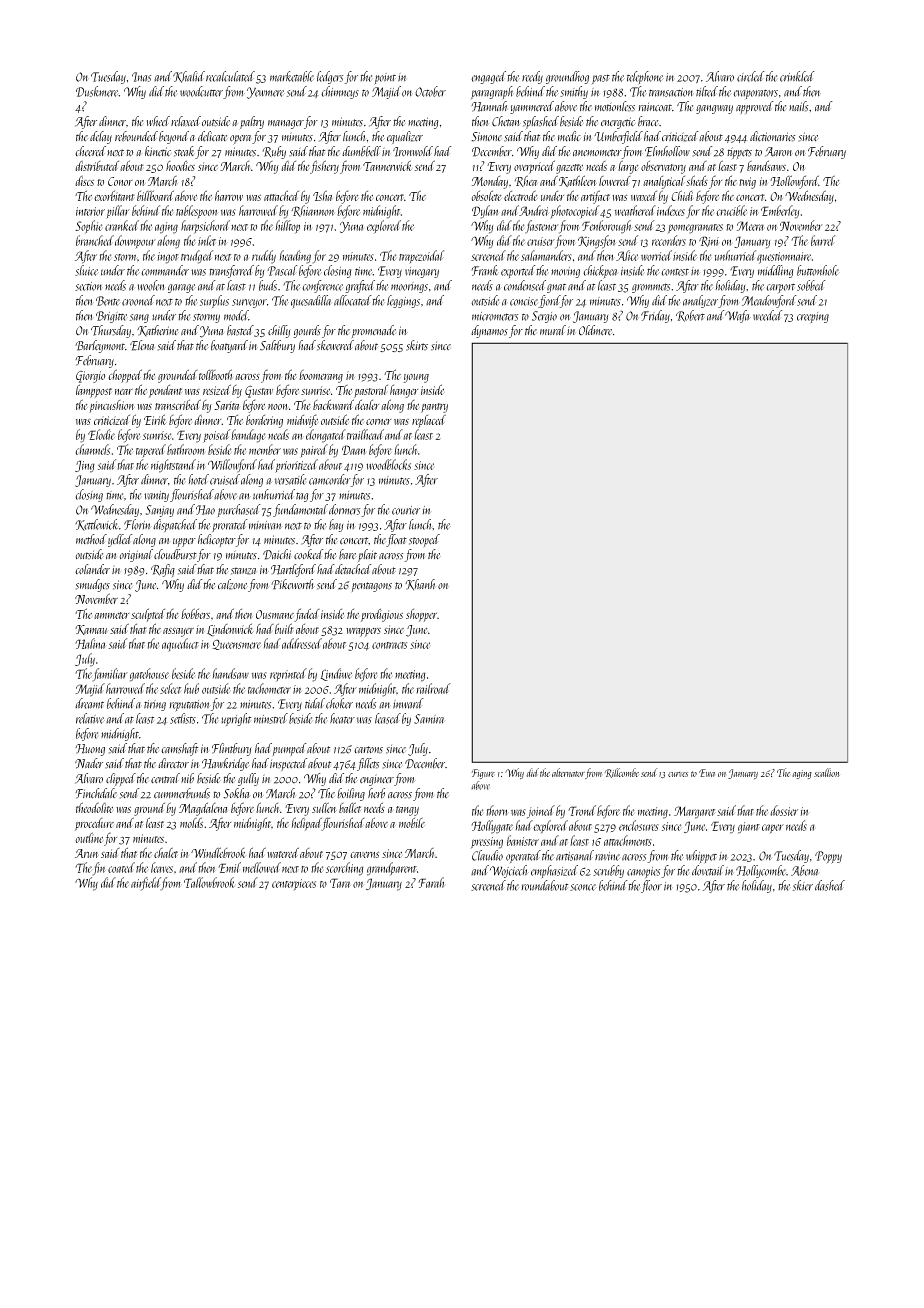  I want to click on Arun, so click(87, 853).
